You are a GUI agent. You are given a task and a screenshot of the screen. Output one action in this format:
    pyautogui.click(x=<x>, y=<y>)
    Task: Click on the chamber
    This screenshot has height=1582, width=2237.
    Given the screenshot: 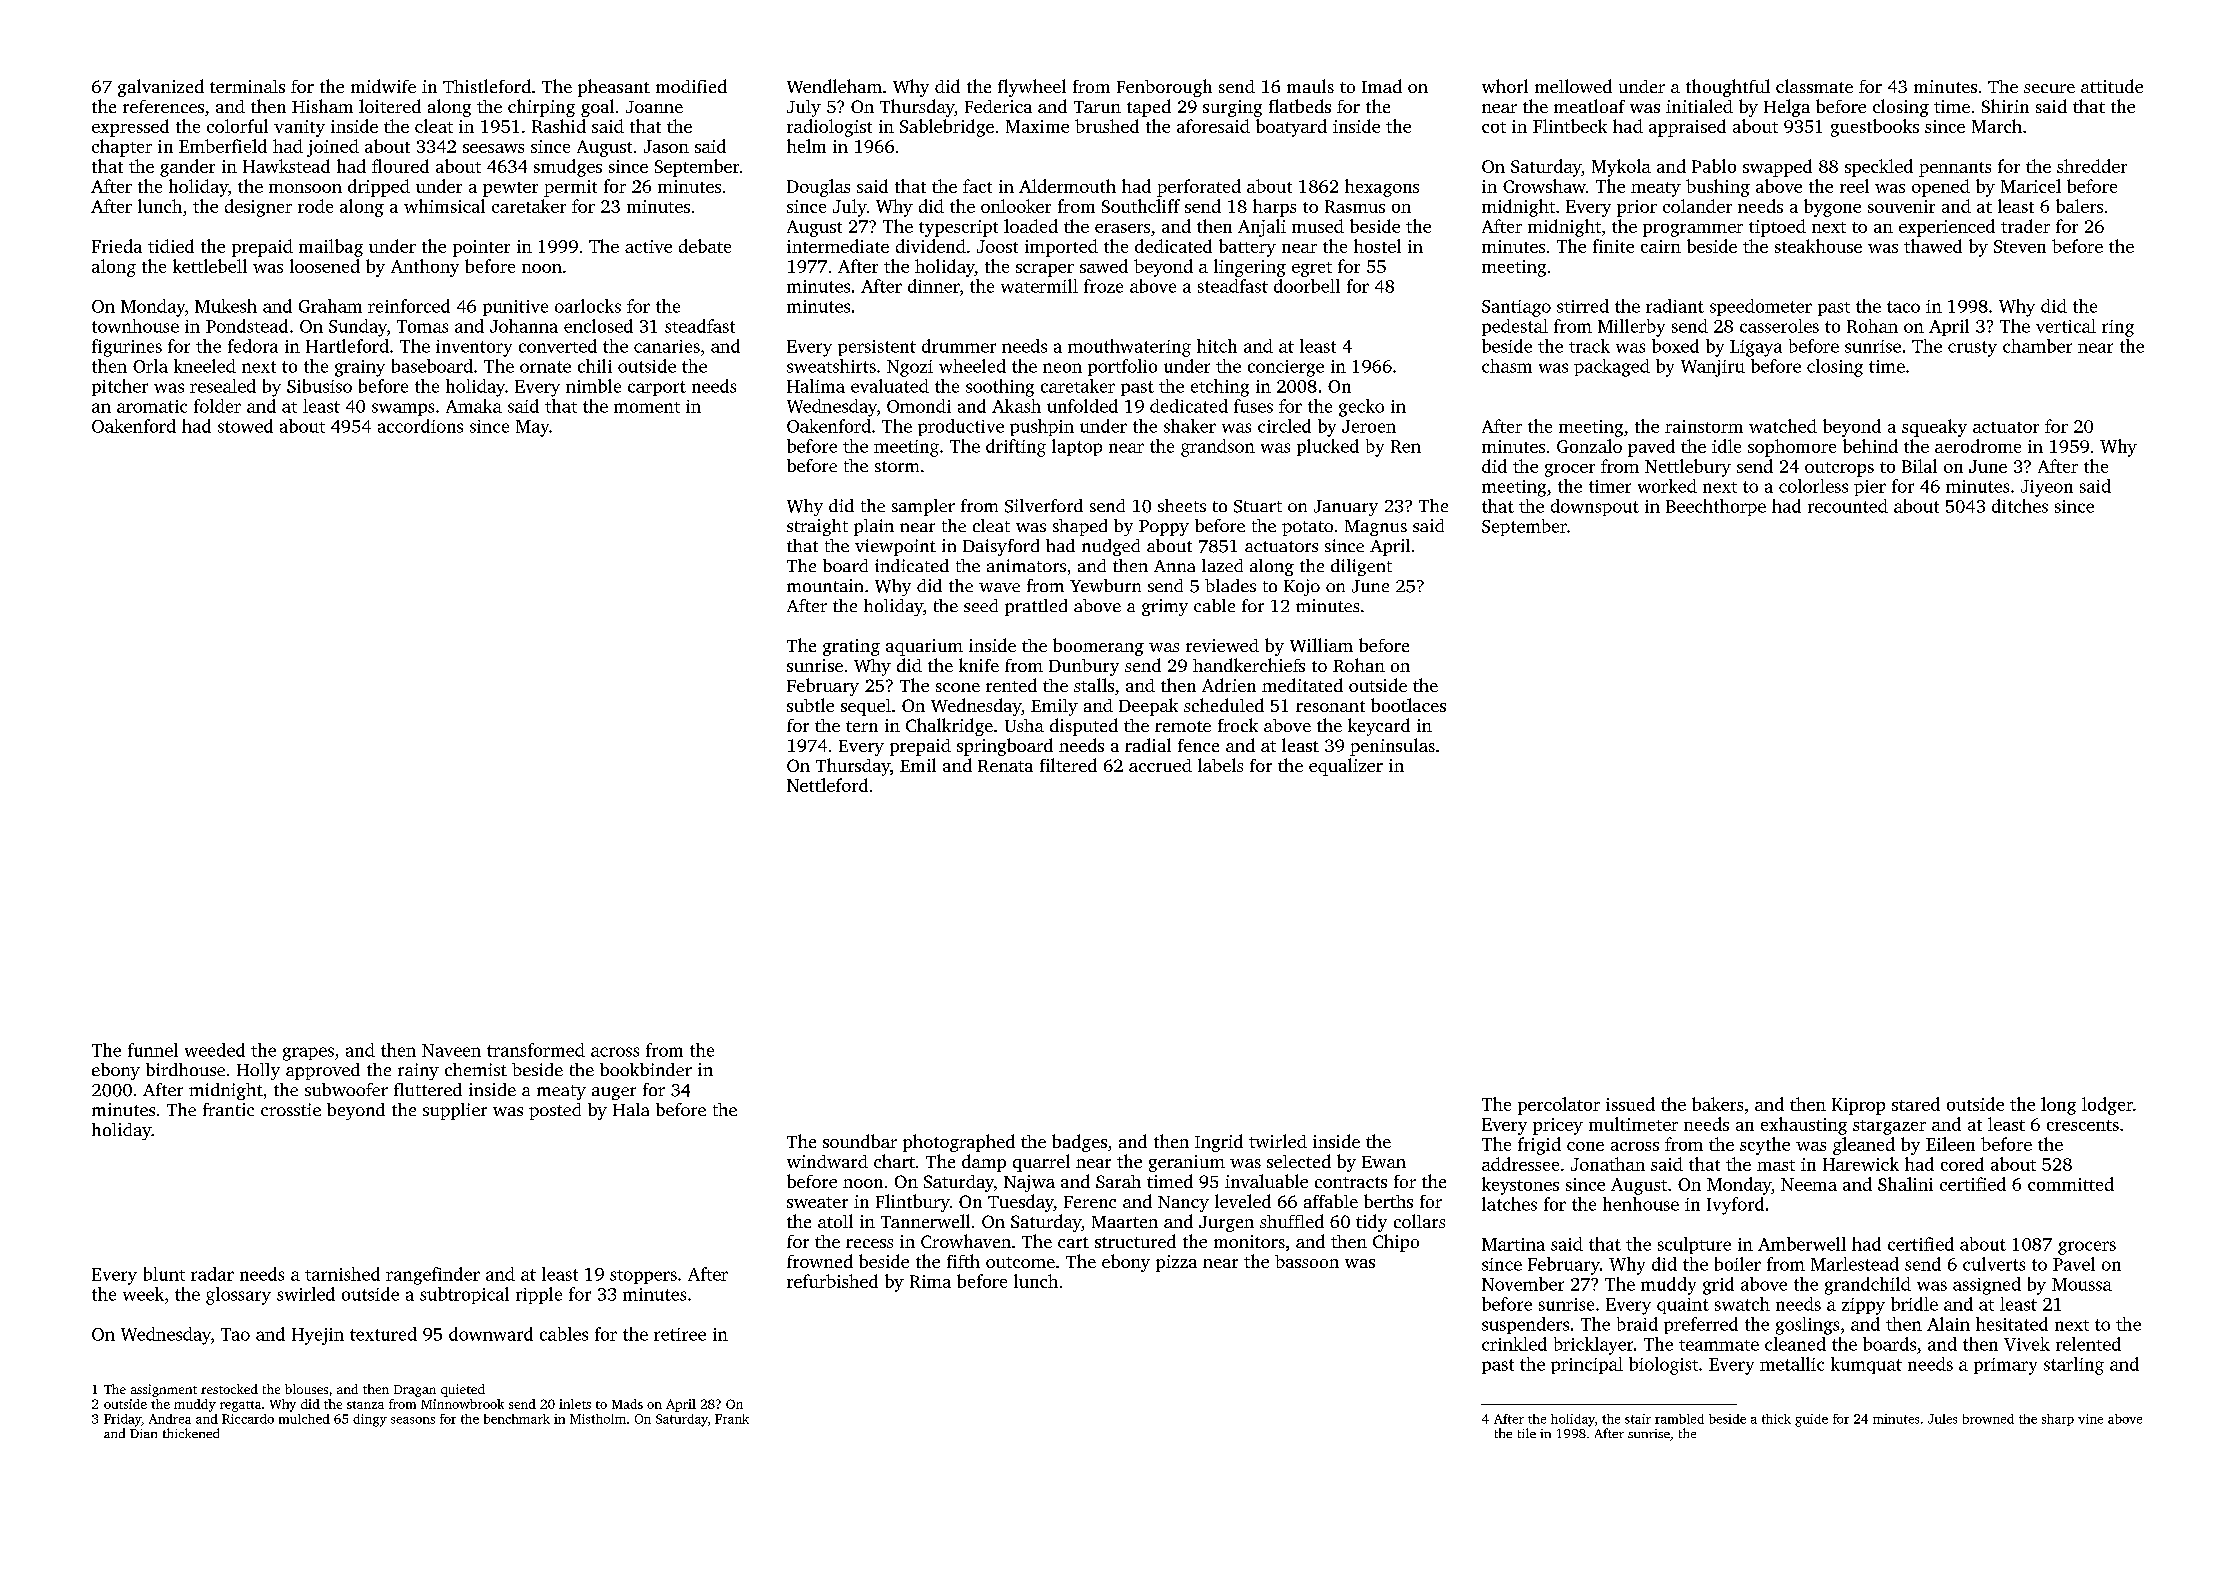 What is the action you would take?
    pyautogui.click(x=2037, y=346)
